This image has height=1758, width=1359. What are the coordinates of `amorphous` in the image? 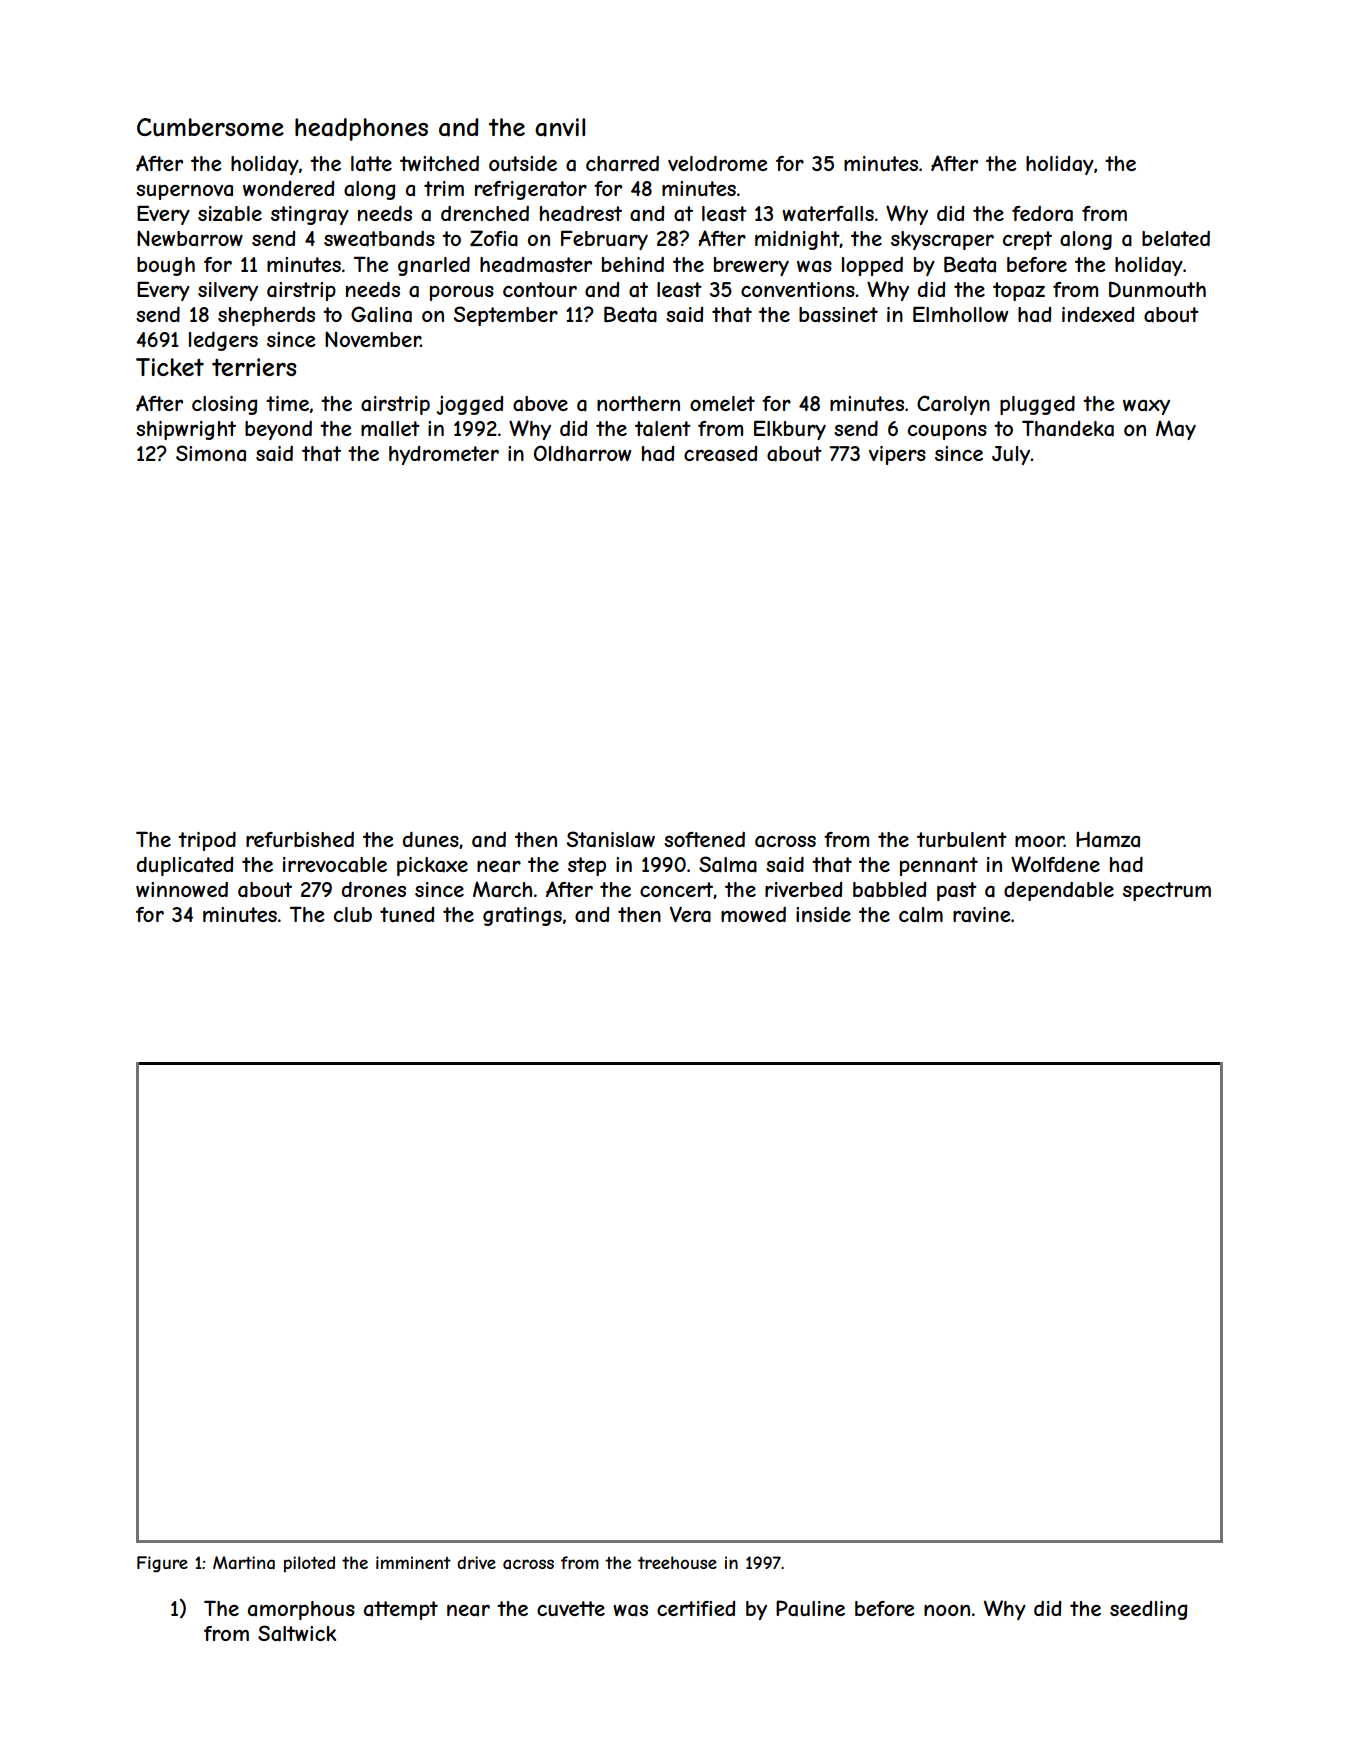 It's located at (301, 1610).
